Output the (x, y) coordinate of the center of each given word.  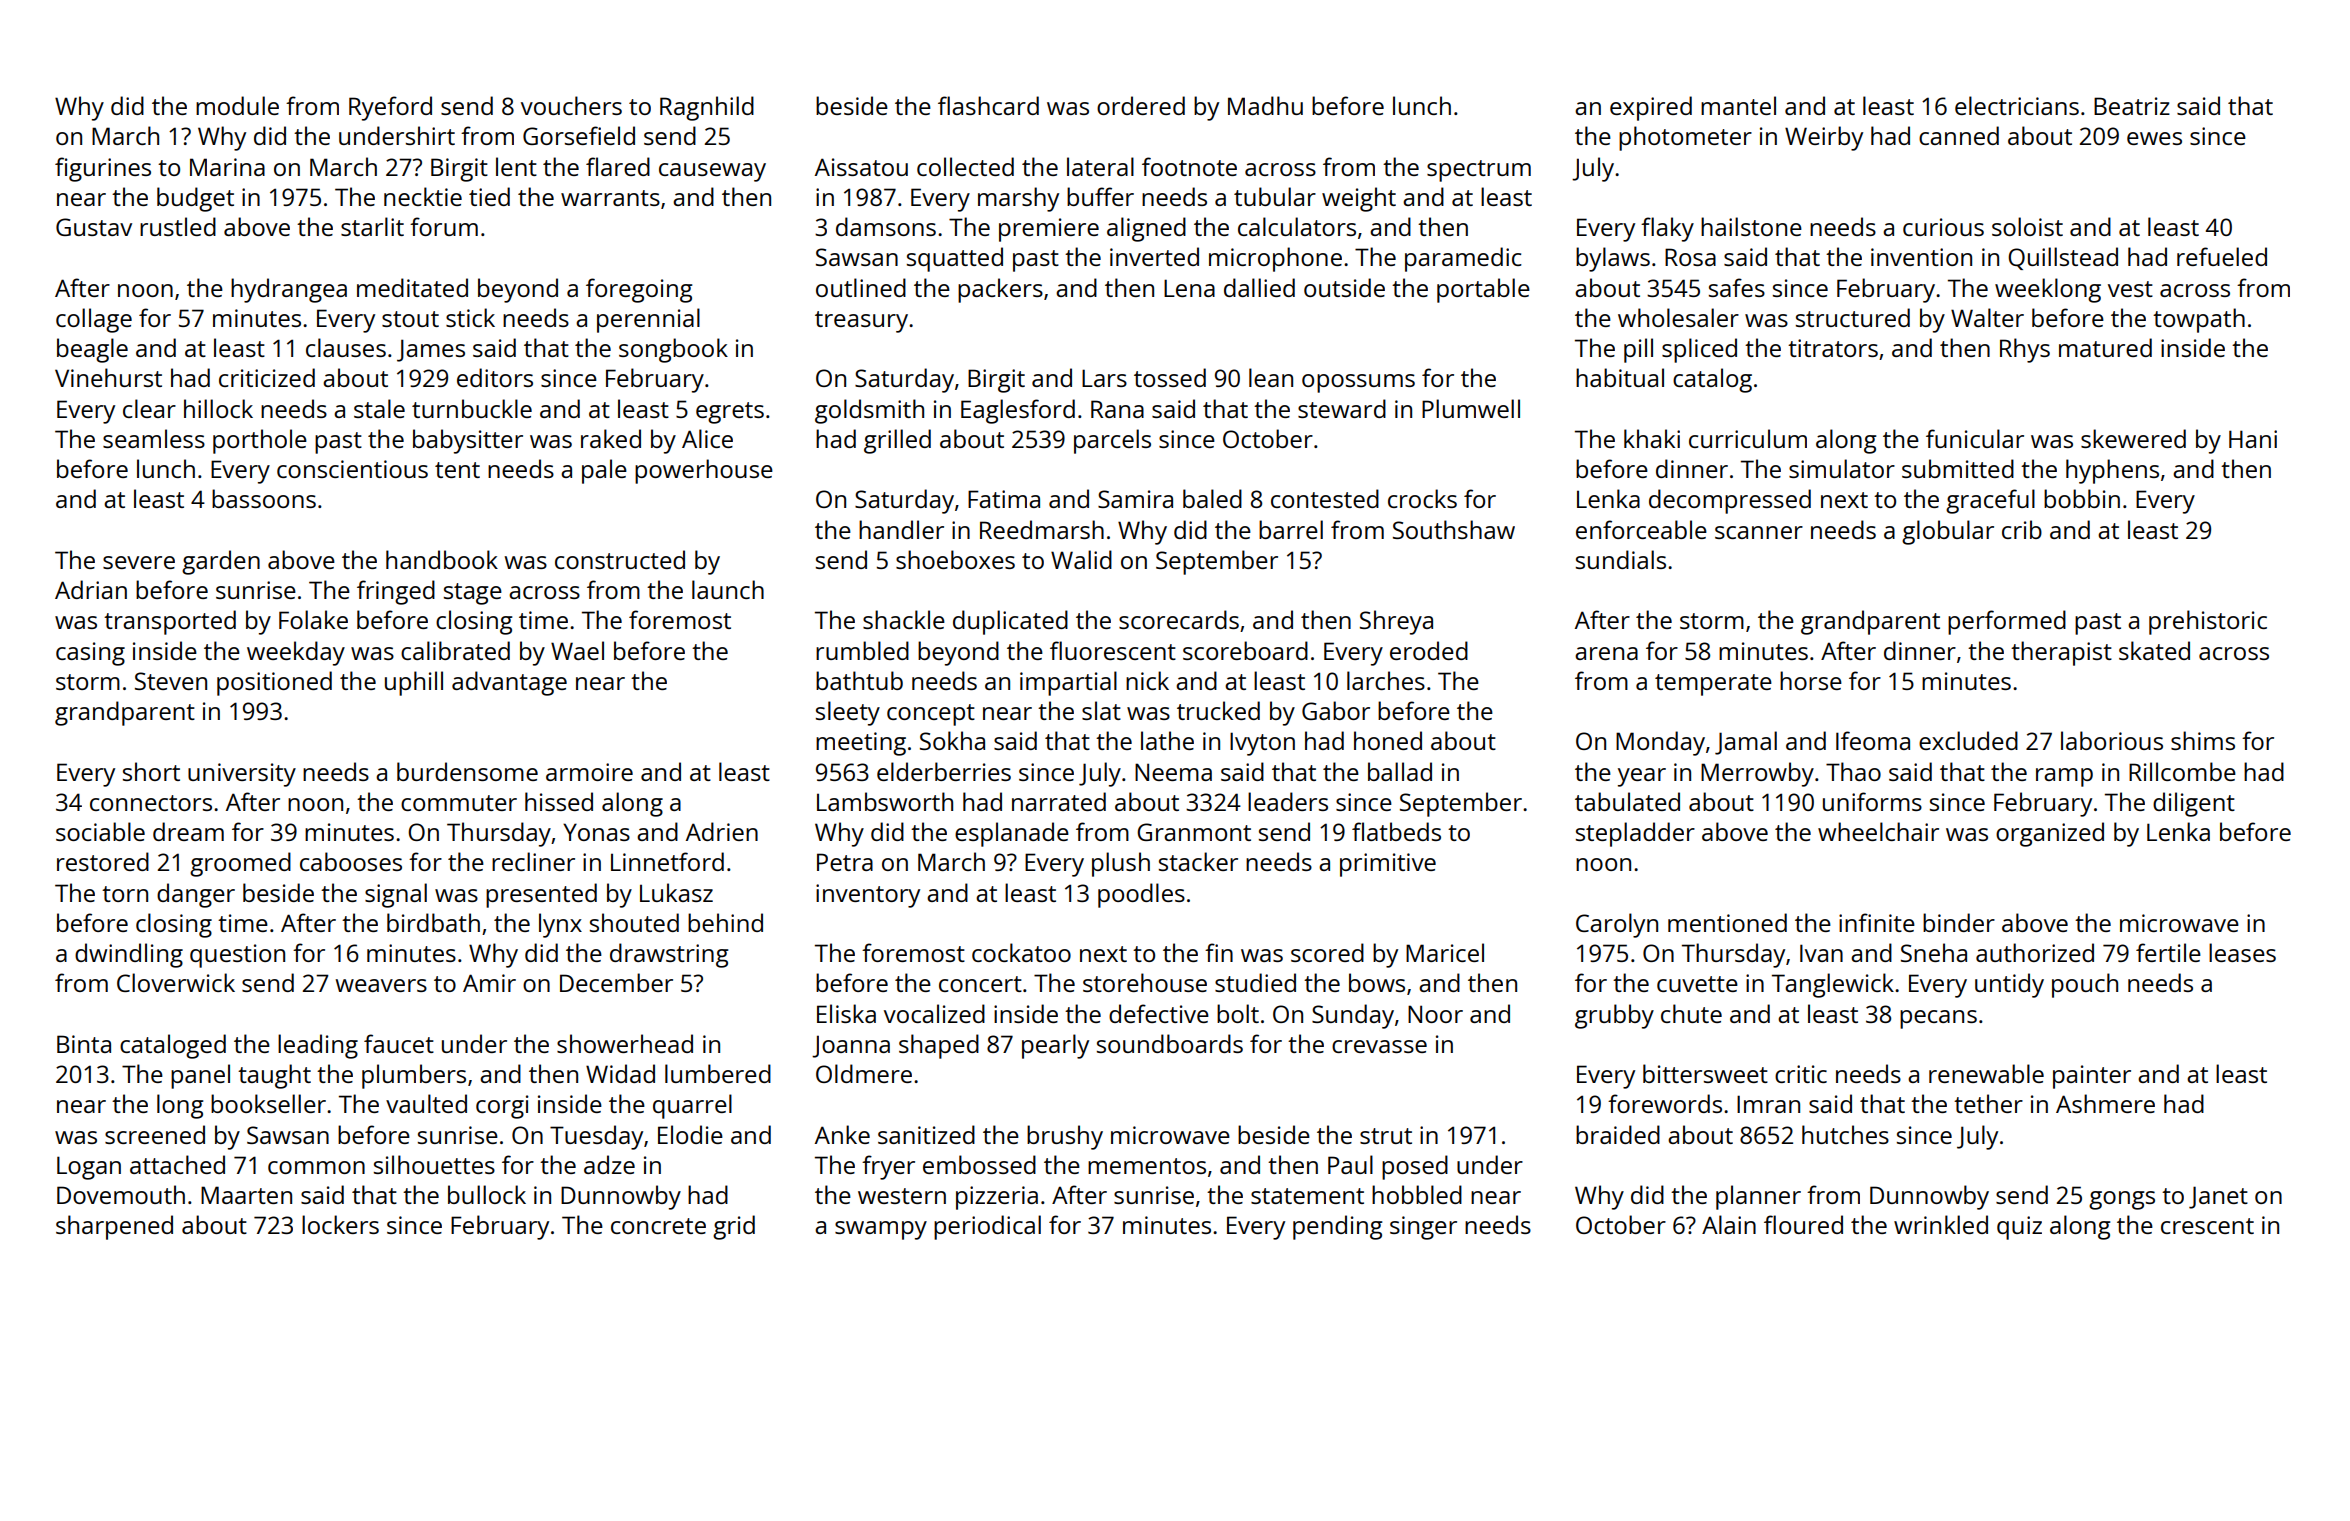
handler (901, 529)
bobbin (2082, 498)
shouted (634, 922)
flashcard (988, 105)
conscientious (352, 469)
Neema (1173, 772)
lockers (340, 1224)
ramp (2064, 777)
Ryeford (390, 108)
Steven (171, 681)
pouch (2085, 985)
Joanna (851, 1046)
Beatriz (2132, 106)
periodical (987, 1227)
